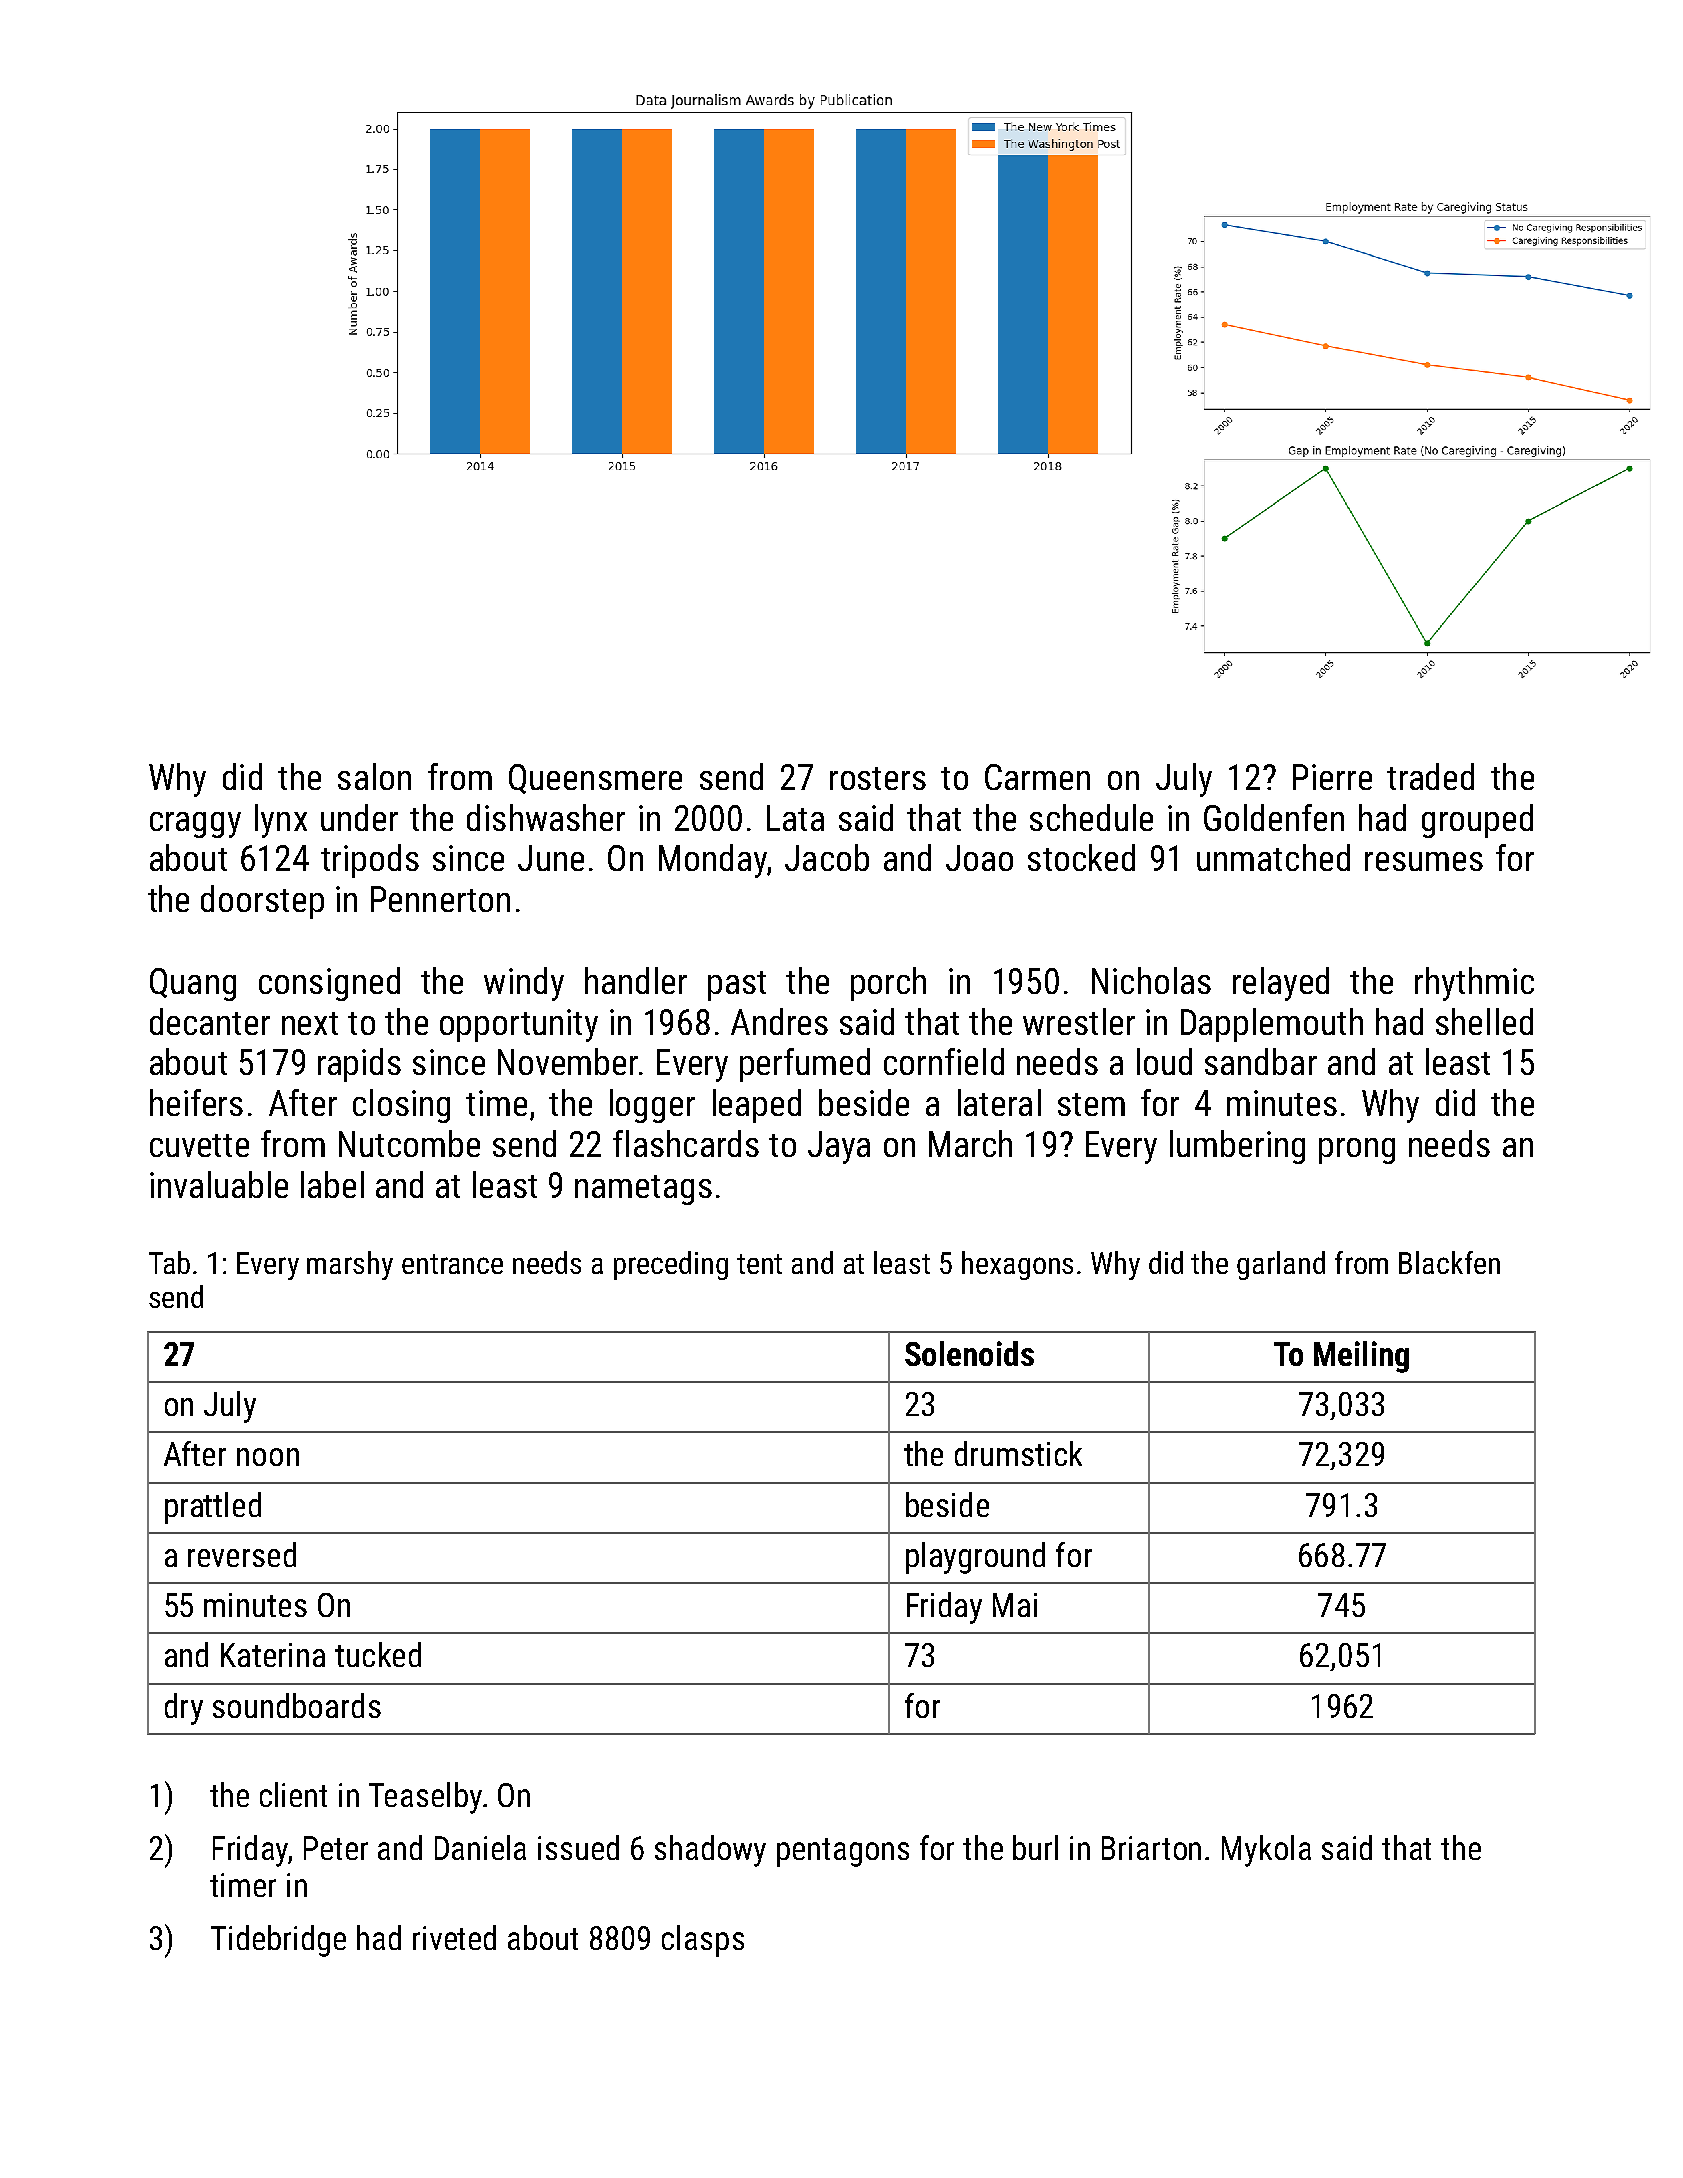  I want to click on Mai, so click(1015, 1605).
